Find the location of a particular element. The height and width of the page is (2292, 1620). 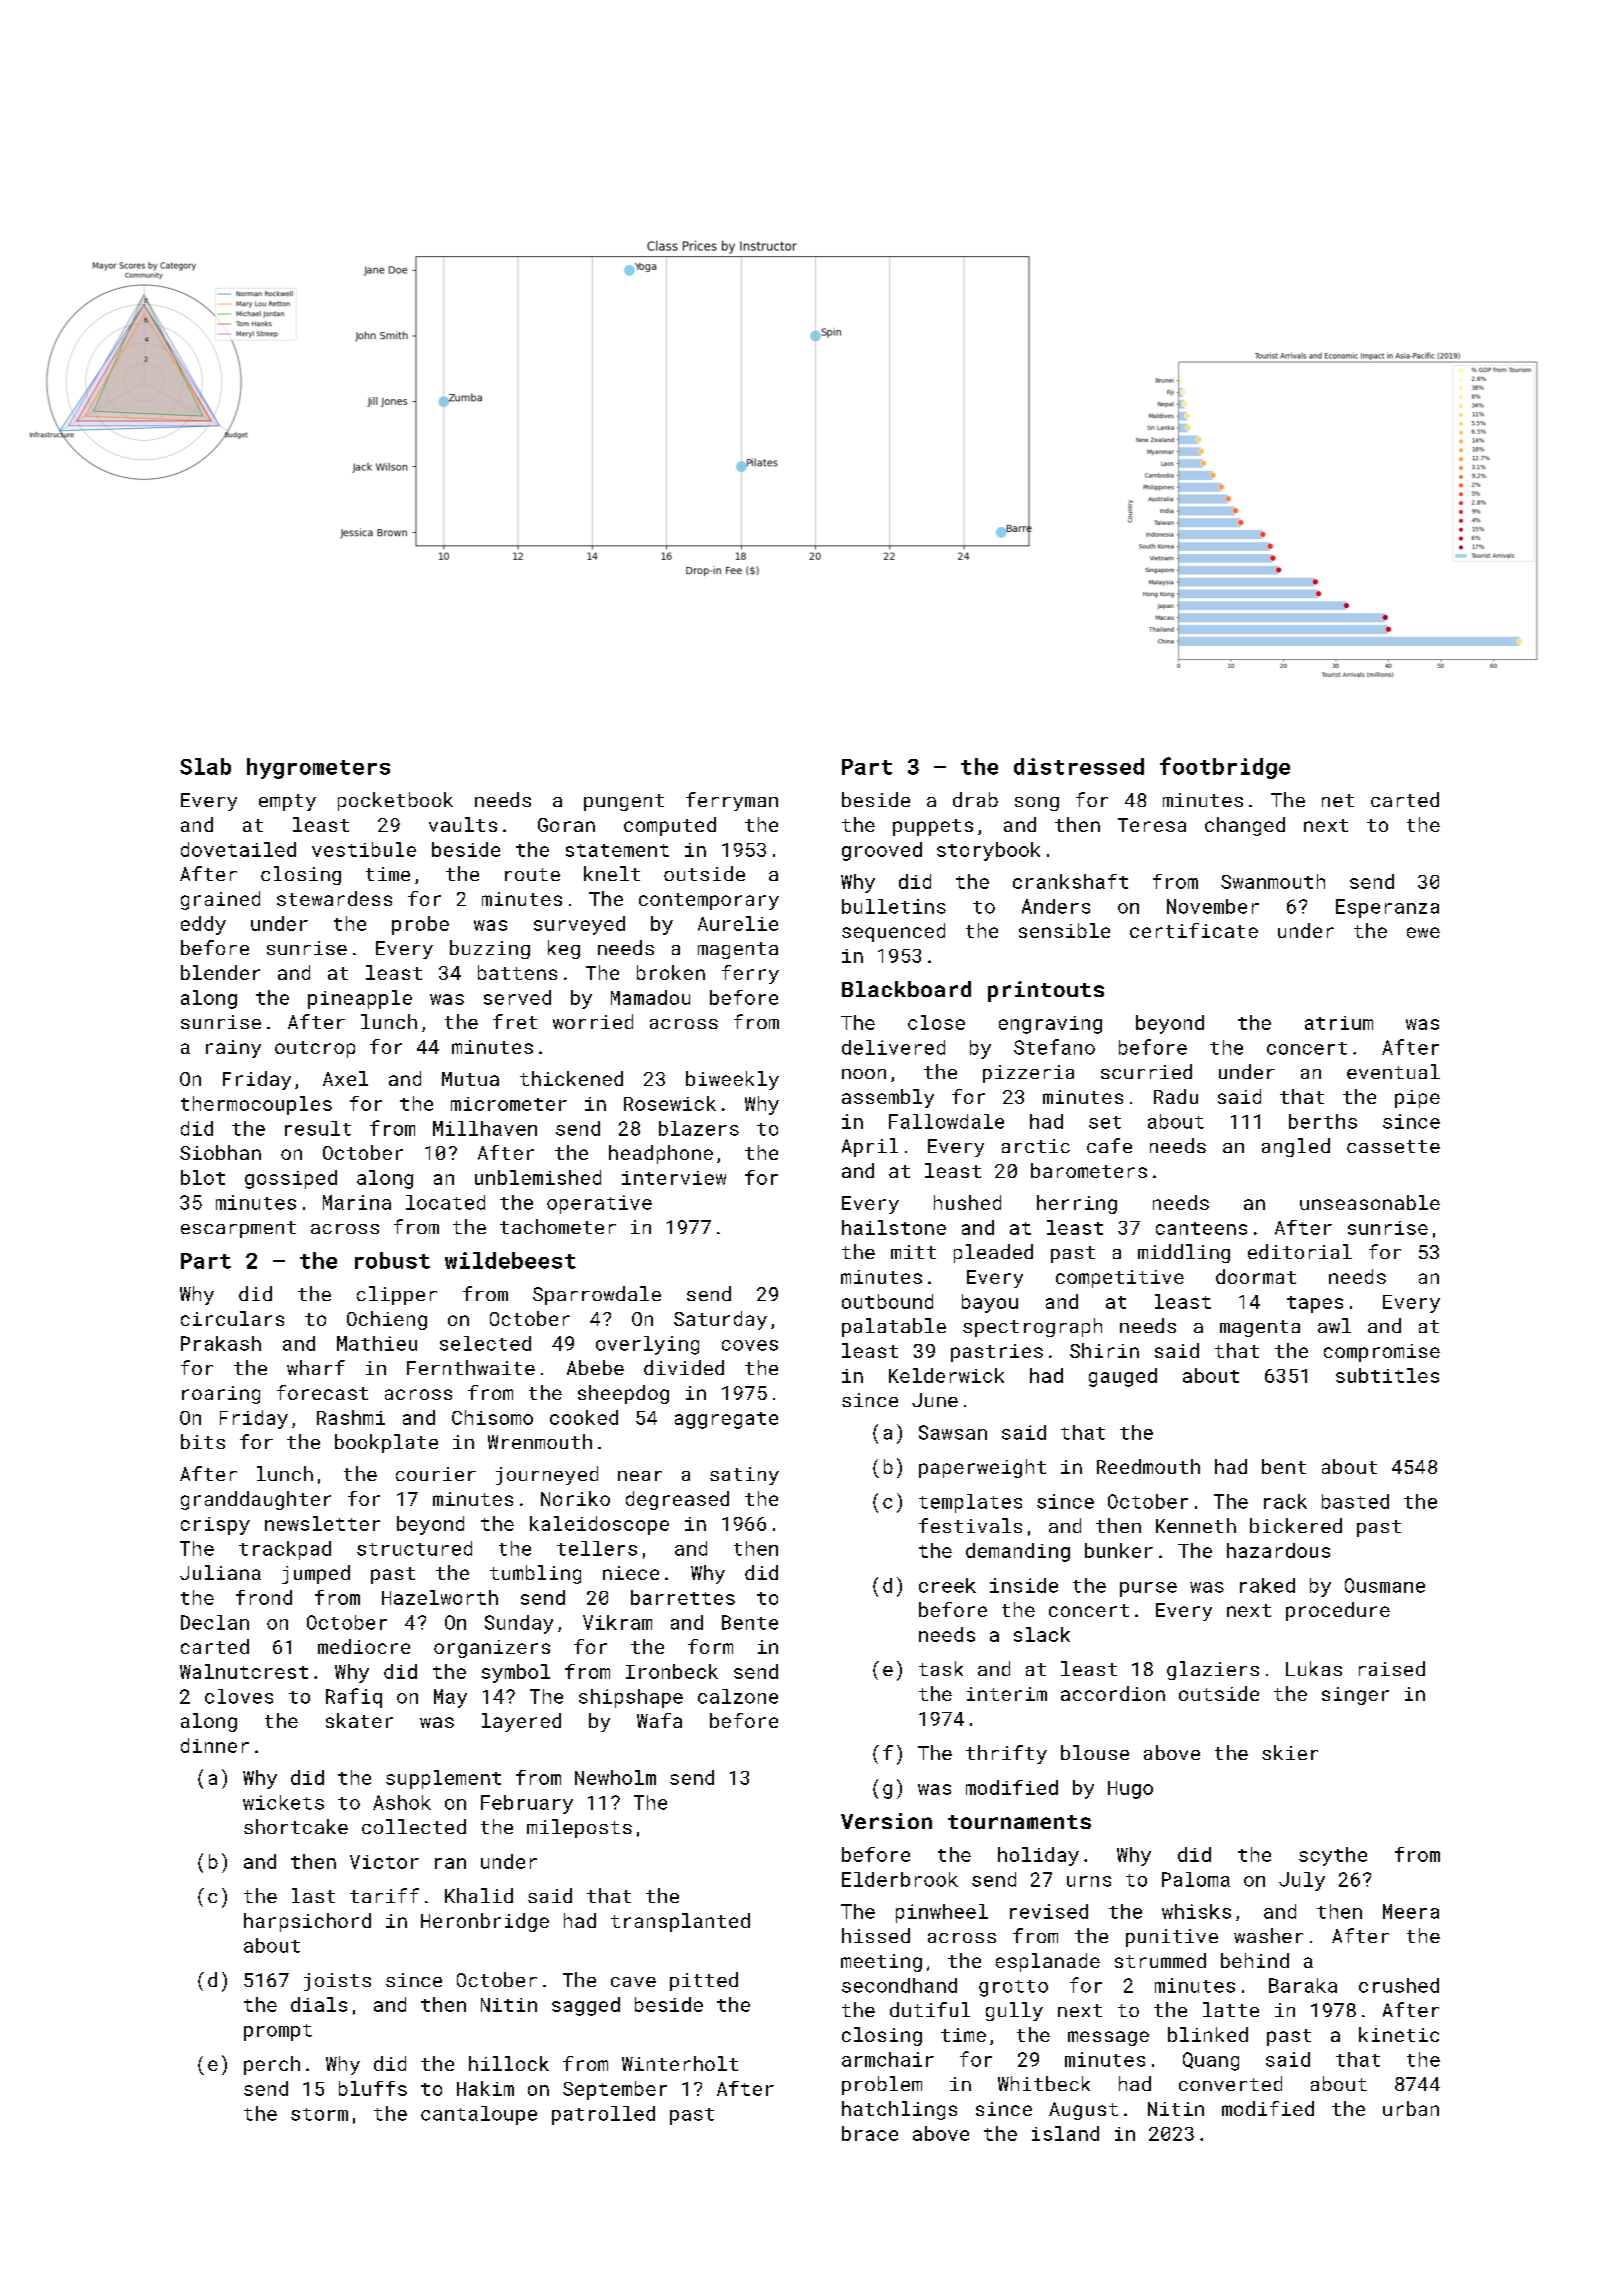

barometers is located at coordinates (1089, 1170).
